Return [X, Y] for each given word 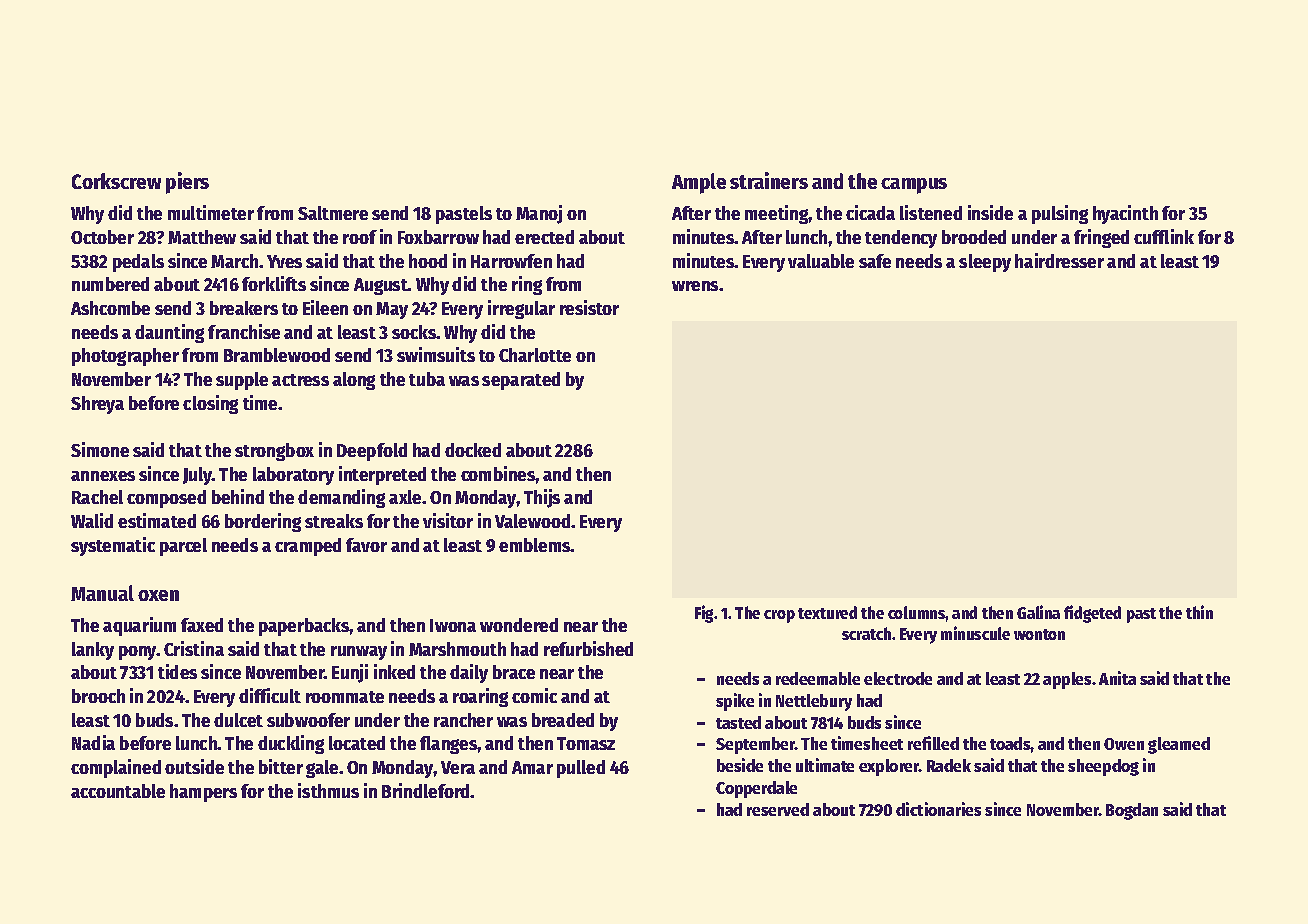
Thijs [542, 498]
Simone [100, 449]
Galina [1038, 612]
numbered [110, 284]
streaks [334, 521]
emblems [535, 545]
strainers [769, 180]
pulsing [1060, 214]
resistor [589, 307]
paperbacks [304, 627]
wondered [519, 625]
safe [875, 261]
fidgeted [1092, 614]
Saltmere [333, 213]
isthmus [328, 790]
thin [1199, 612]
